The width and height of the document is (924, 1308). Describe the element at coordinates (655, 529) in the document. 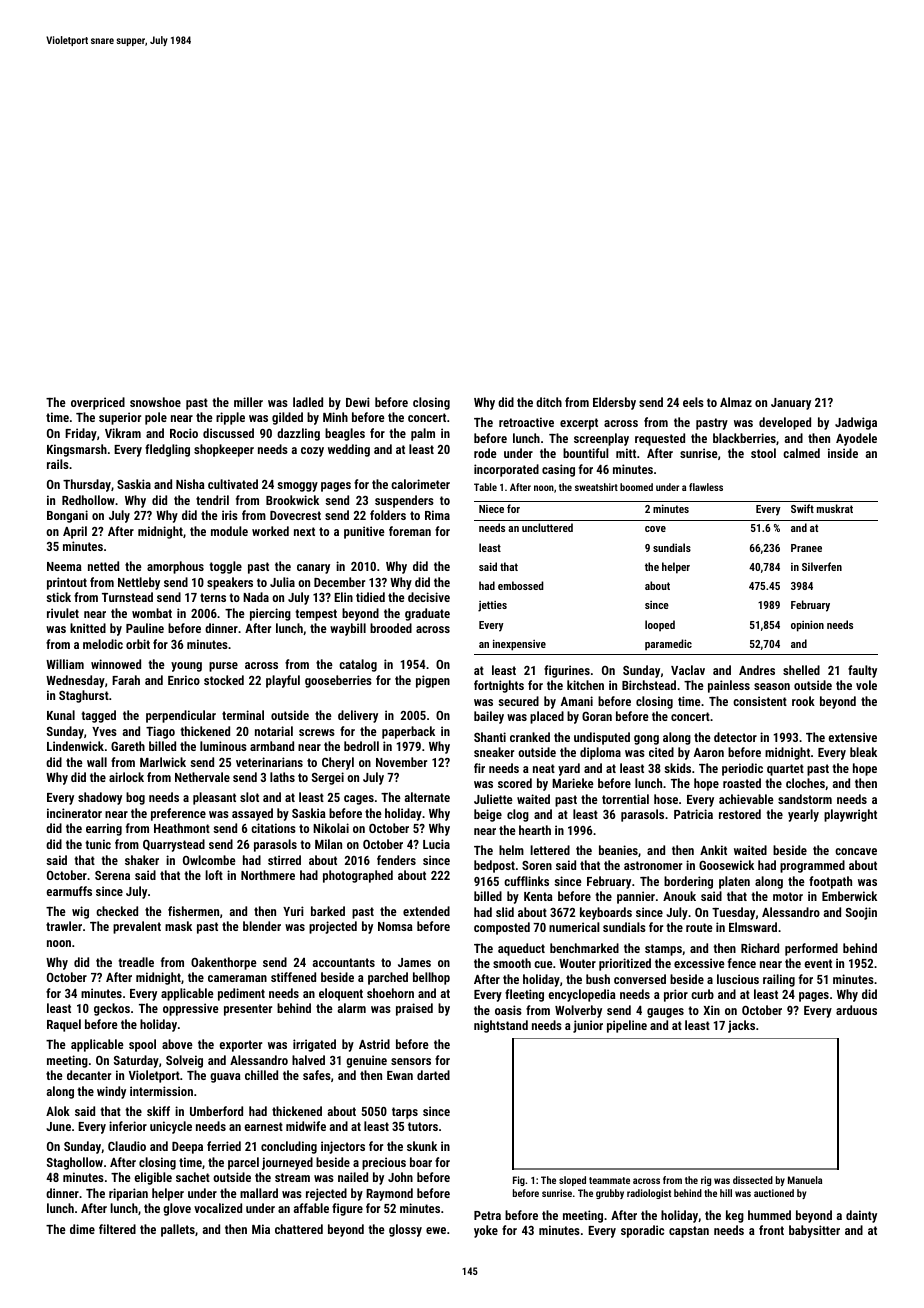

I see `cove` at that location.
